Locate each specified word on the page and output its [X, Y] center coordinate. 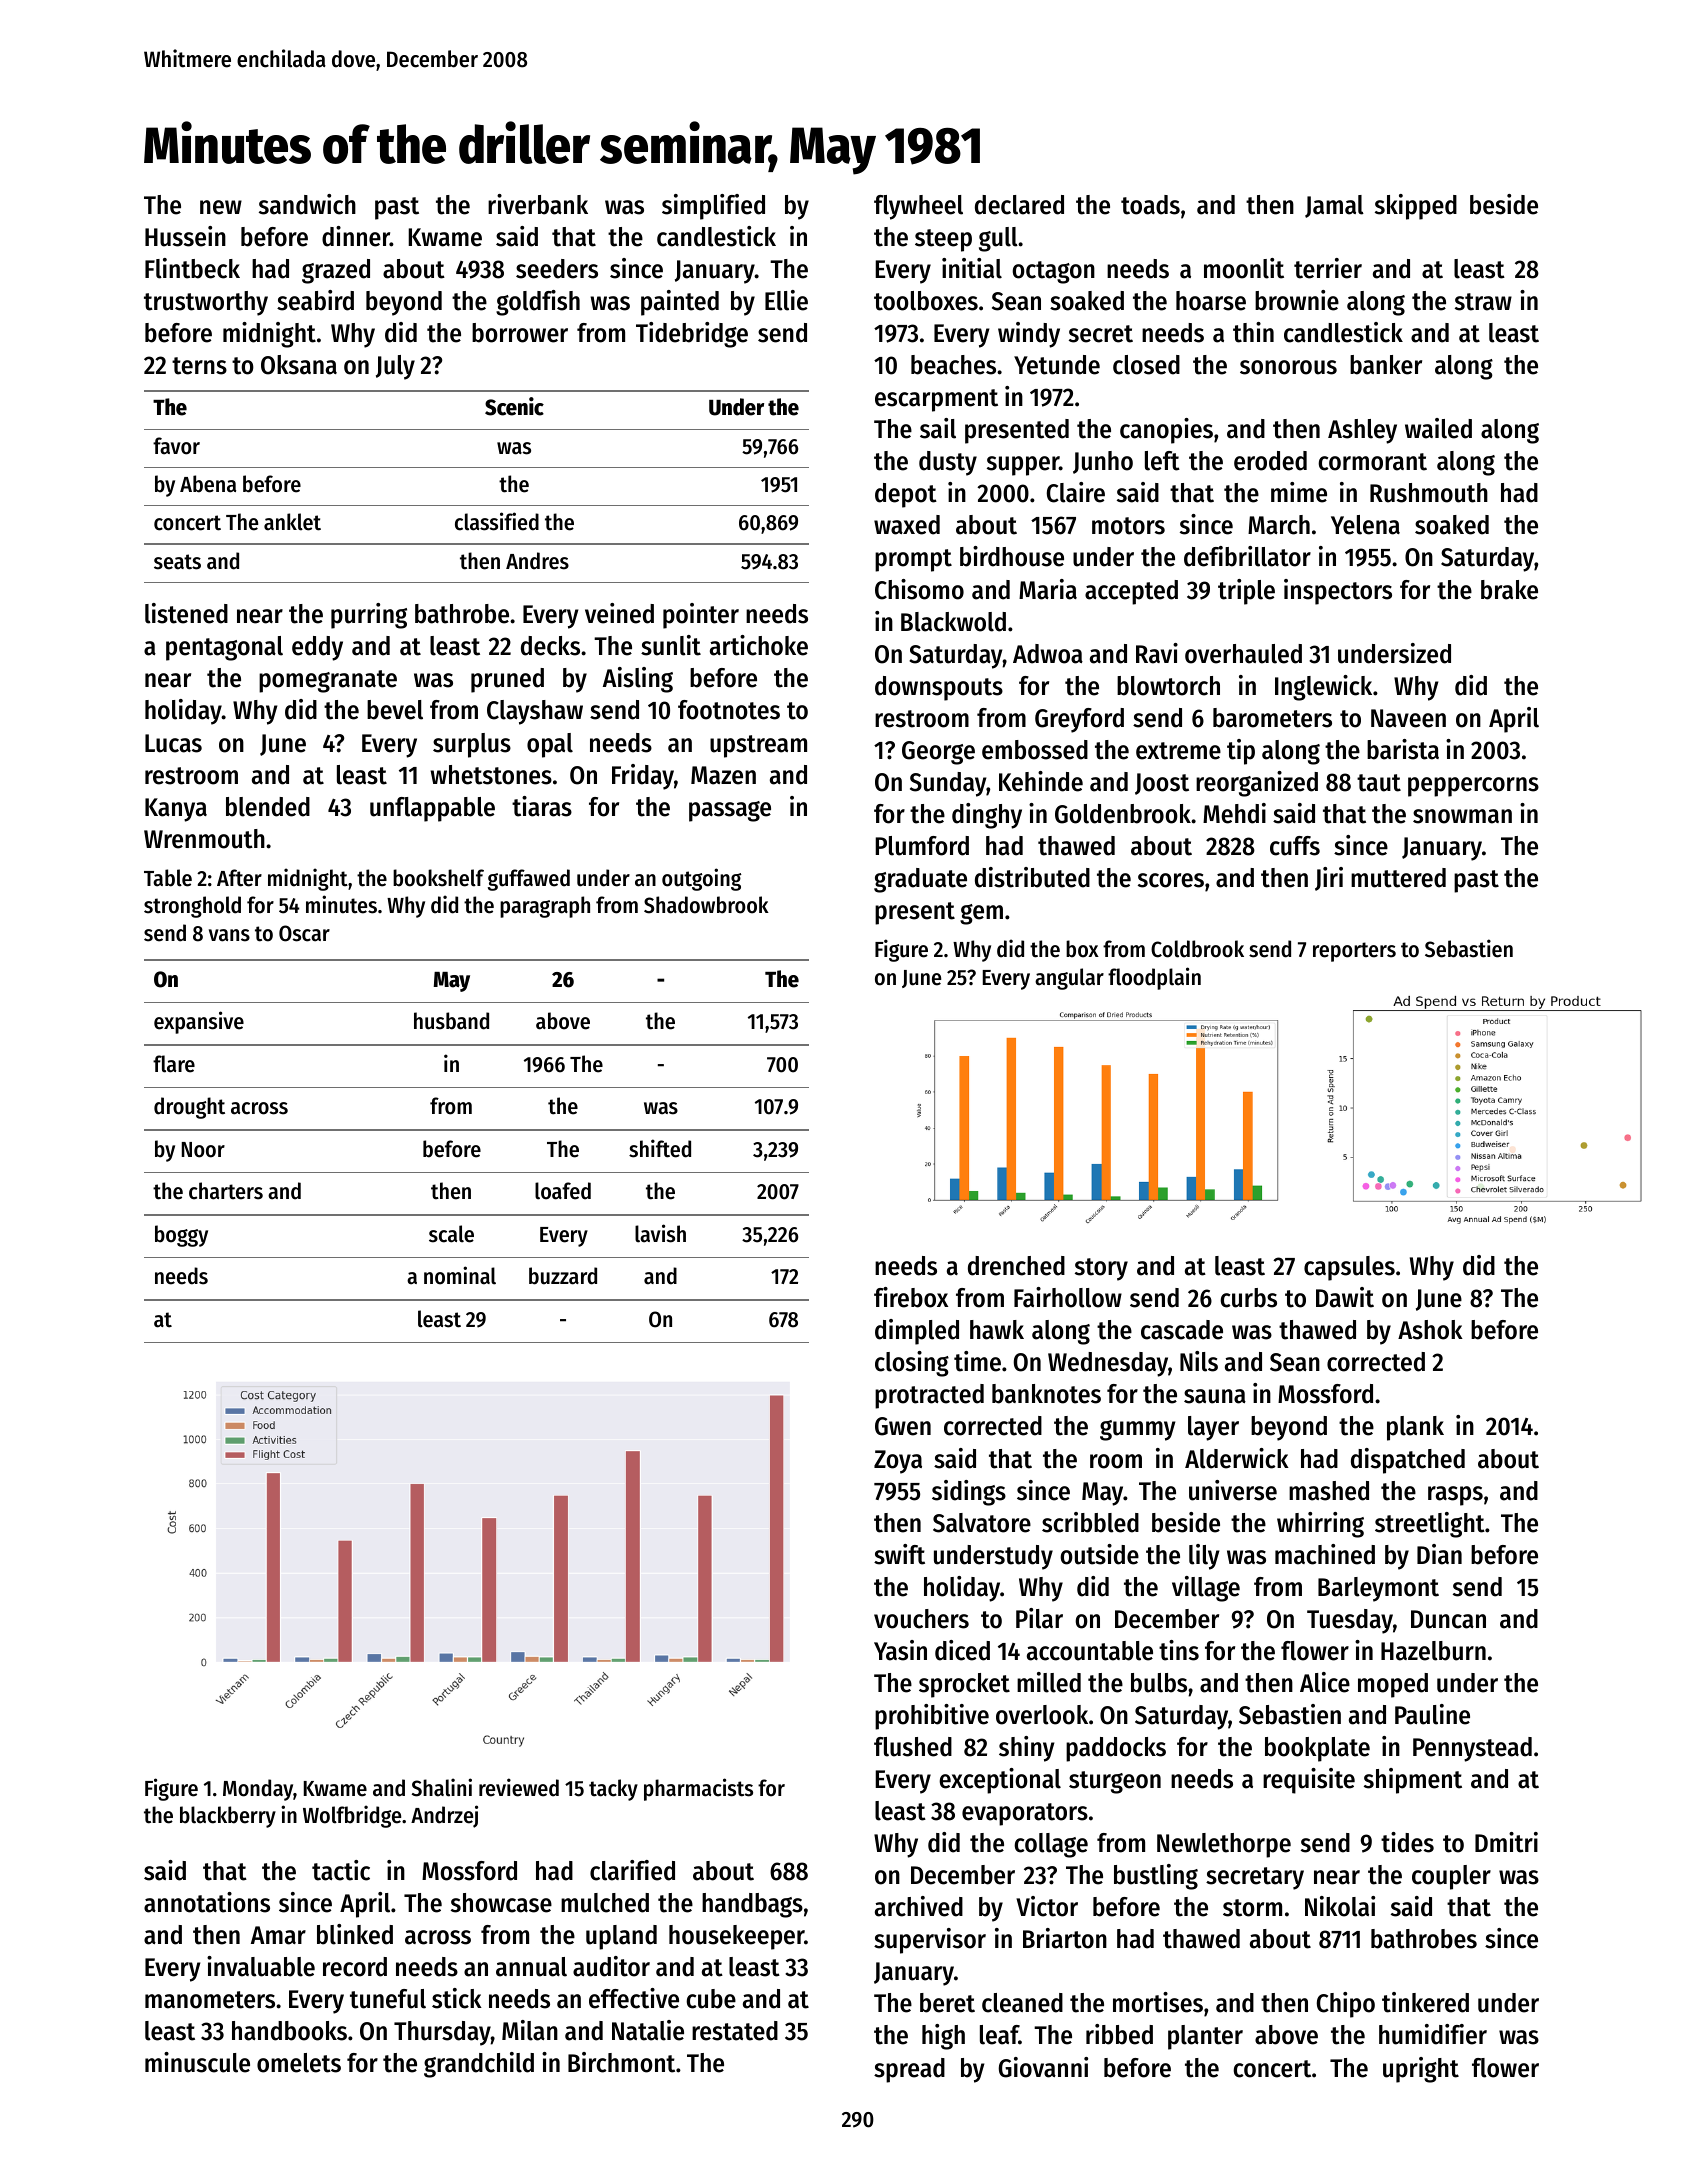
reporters [1354, 952]
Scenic [514, 406]
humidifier [1433, 2034]
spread [909, 2070]
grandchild [479, 2065]
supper [1023, 466]
